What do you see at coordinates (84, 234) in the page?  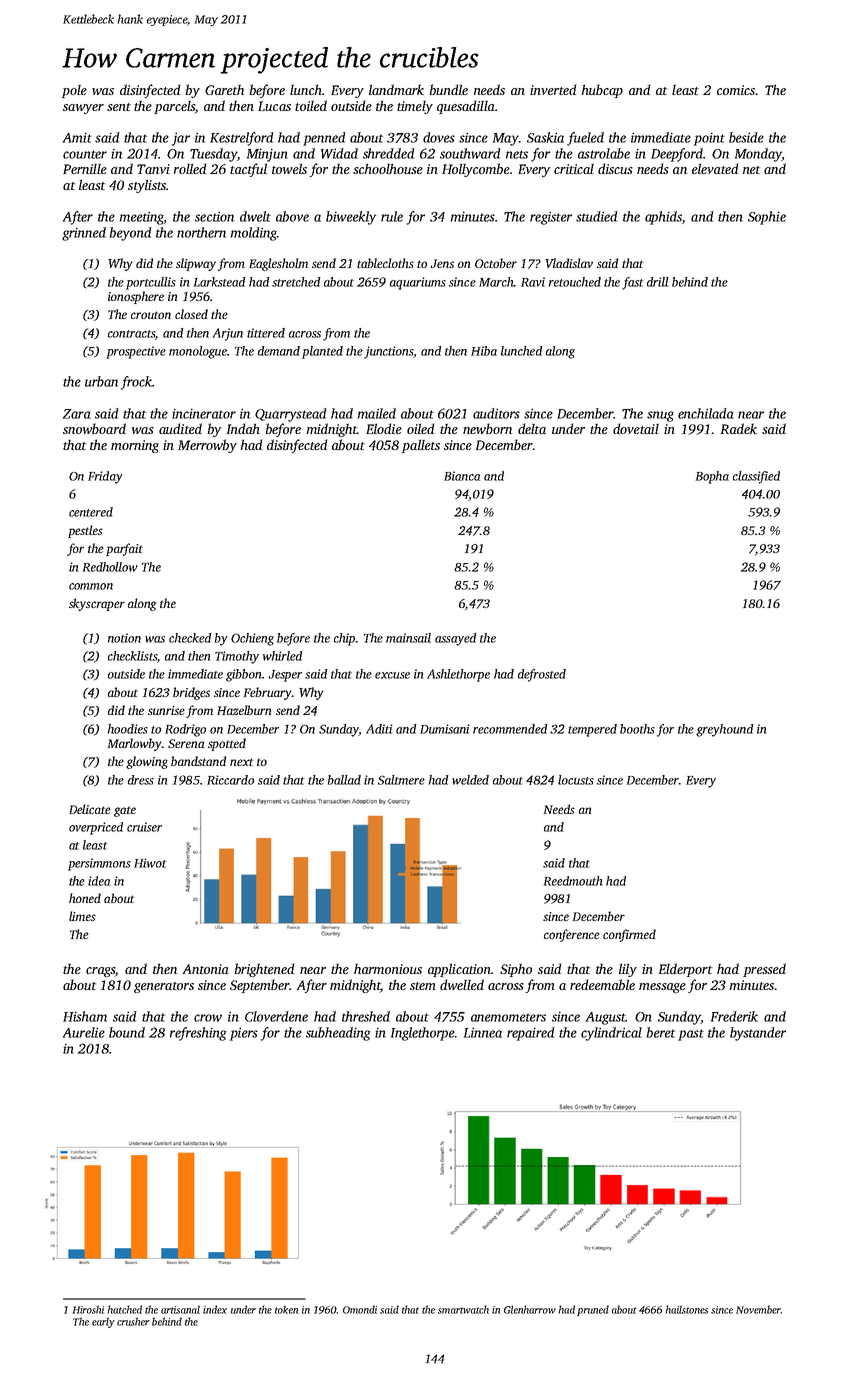 I see `grinned` at bounding box center [84, 234].
